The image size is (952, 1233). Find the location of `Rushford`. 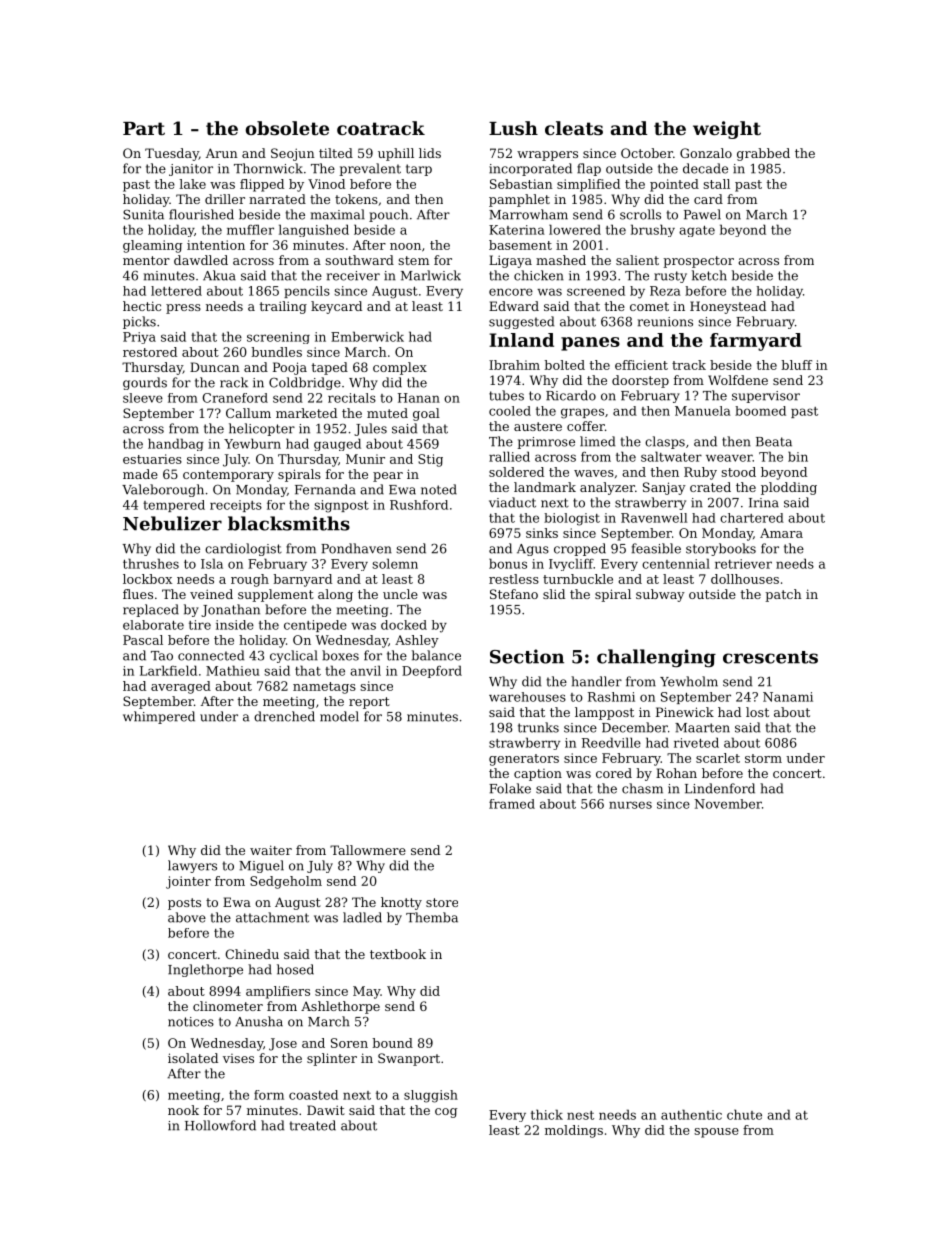

Rushford is located at coordinates (419, 505).
